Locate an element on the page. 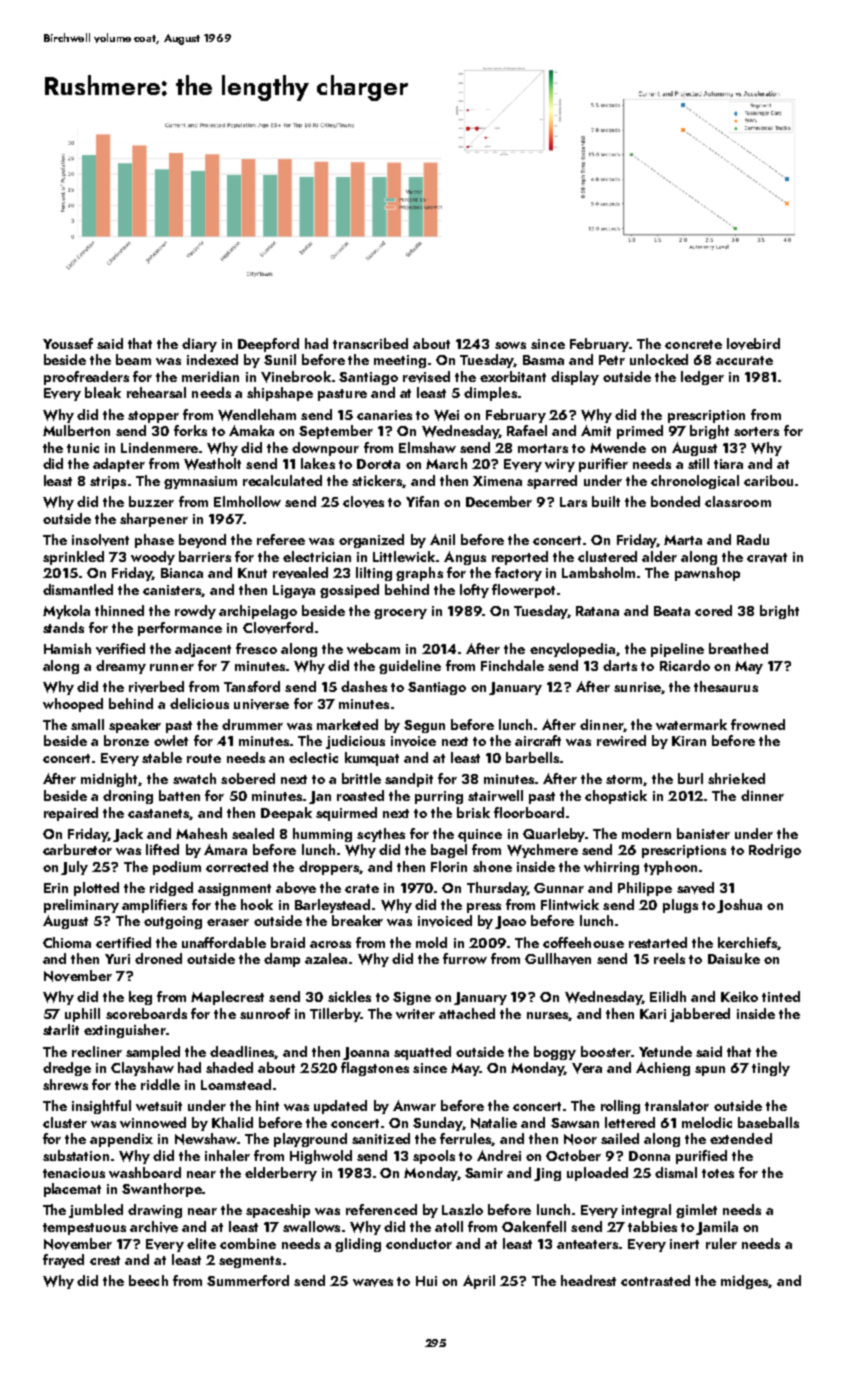  diary is located at coordinates (199, 345).
